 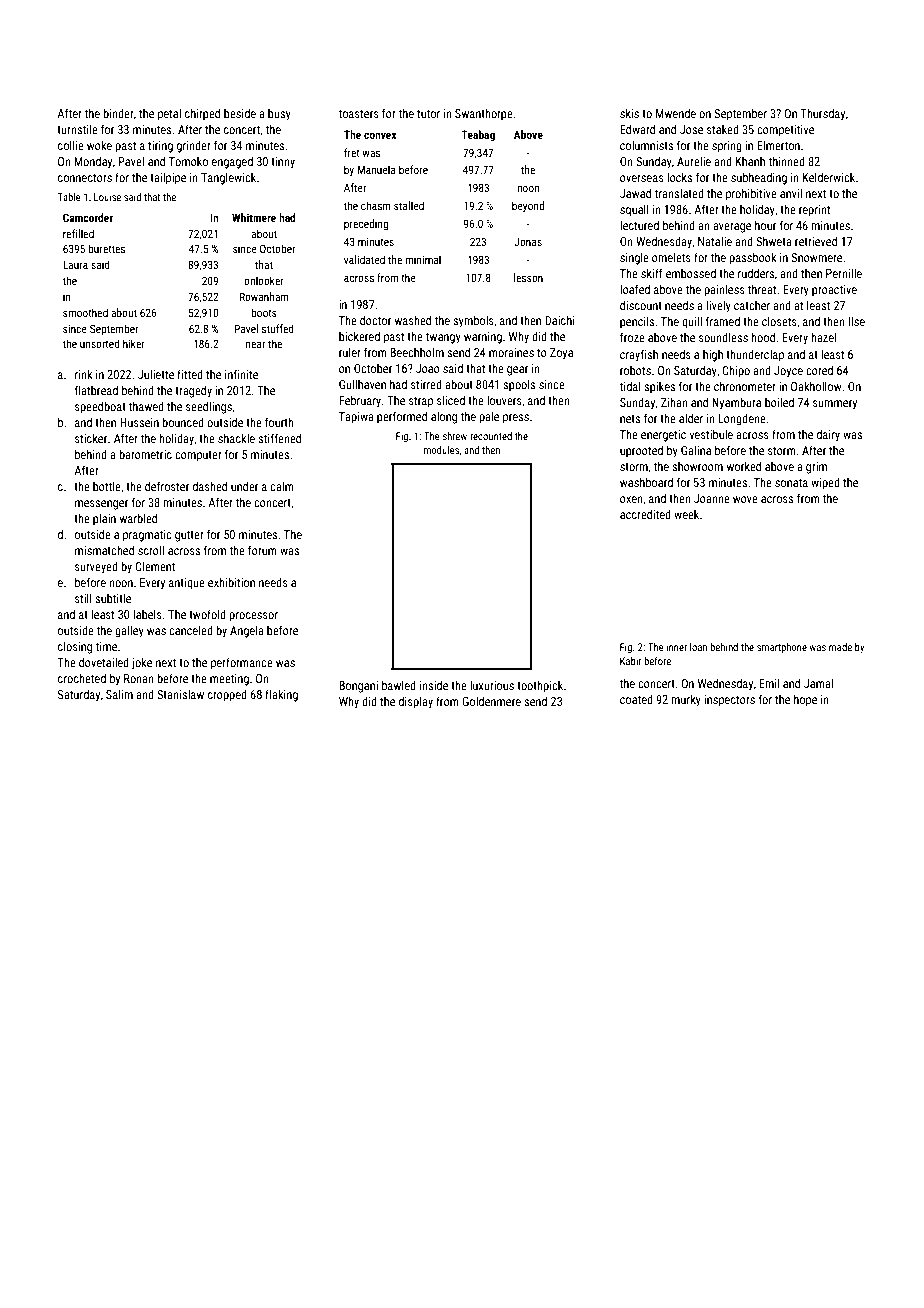 I want to click on lively, so click(x=719, y=306).
